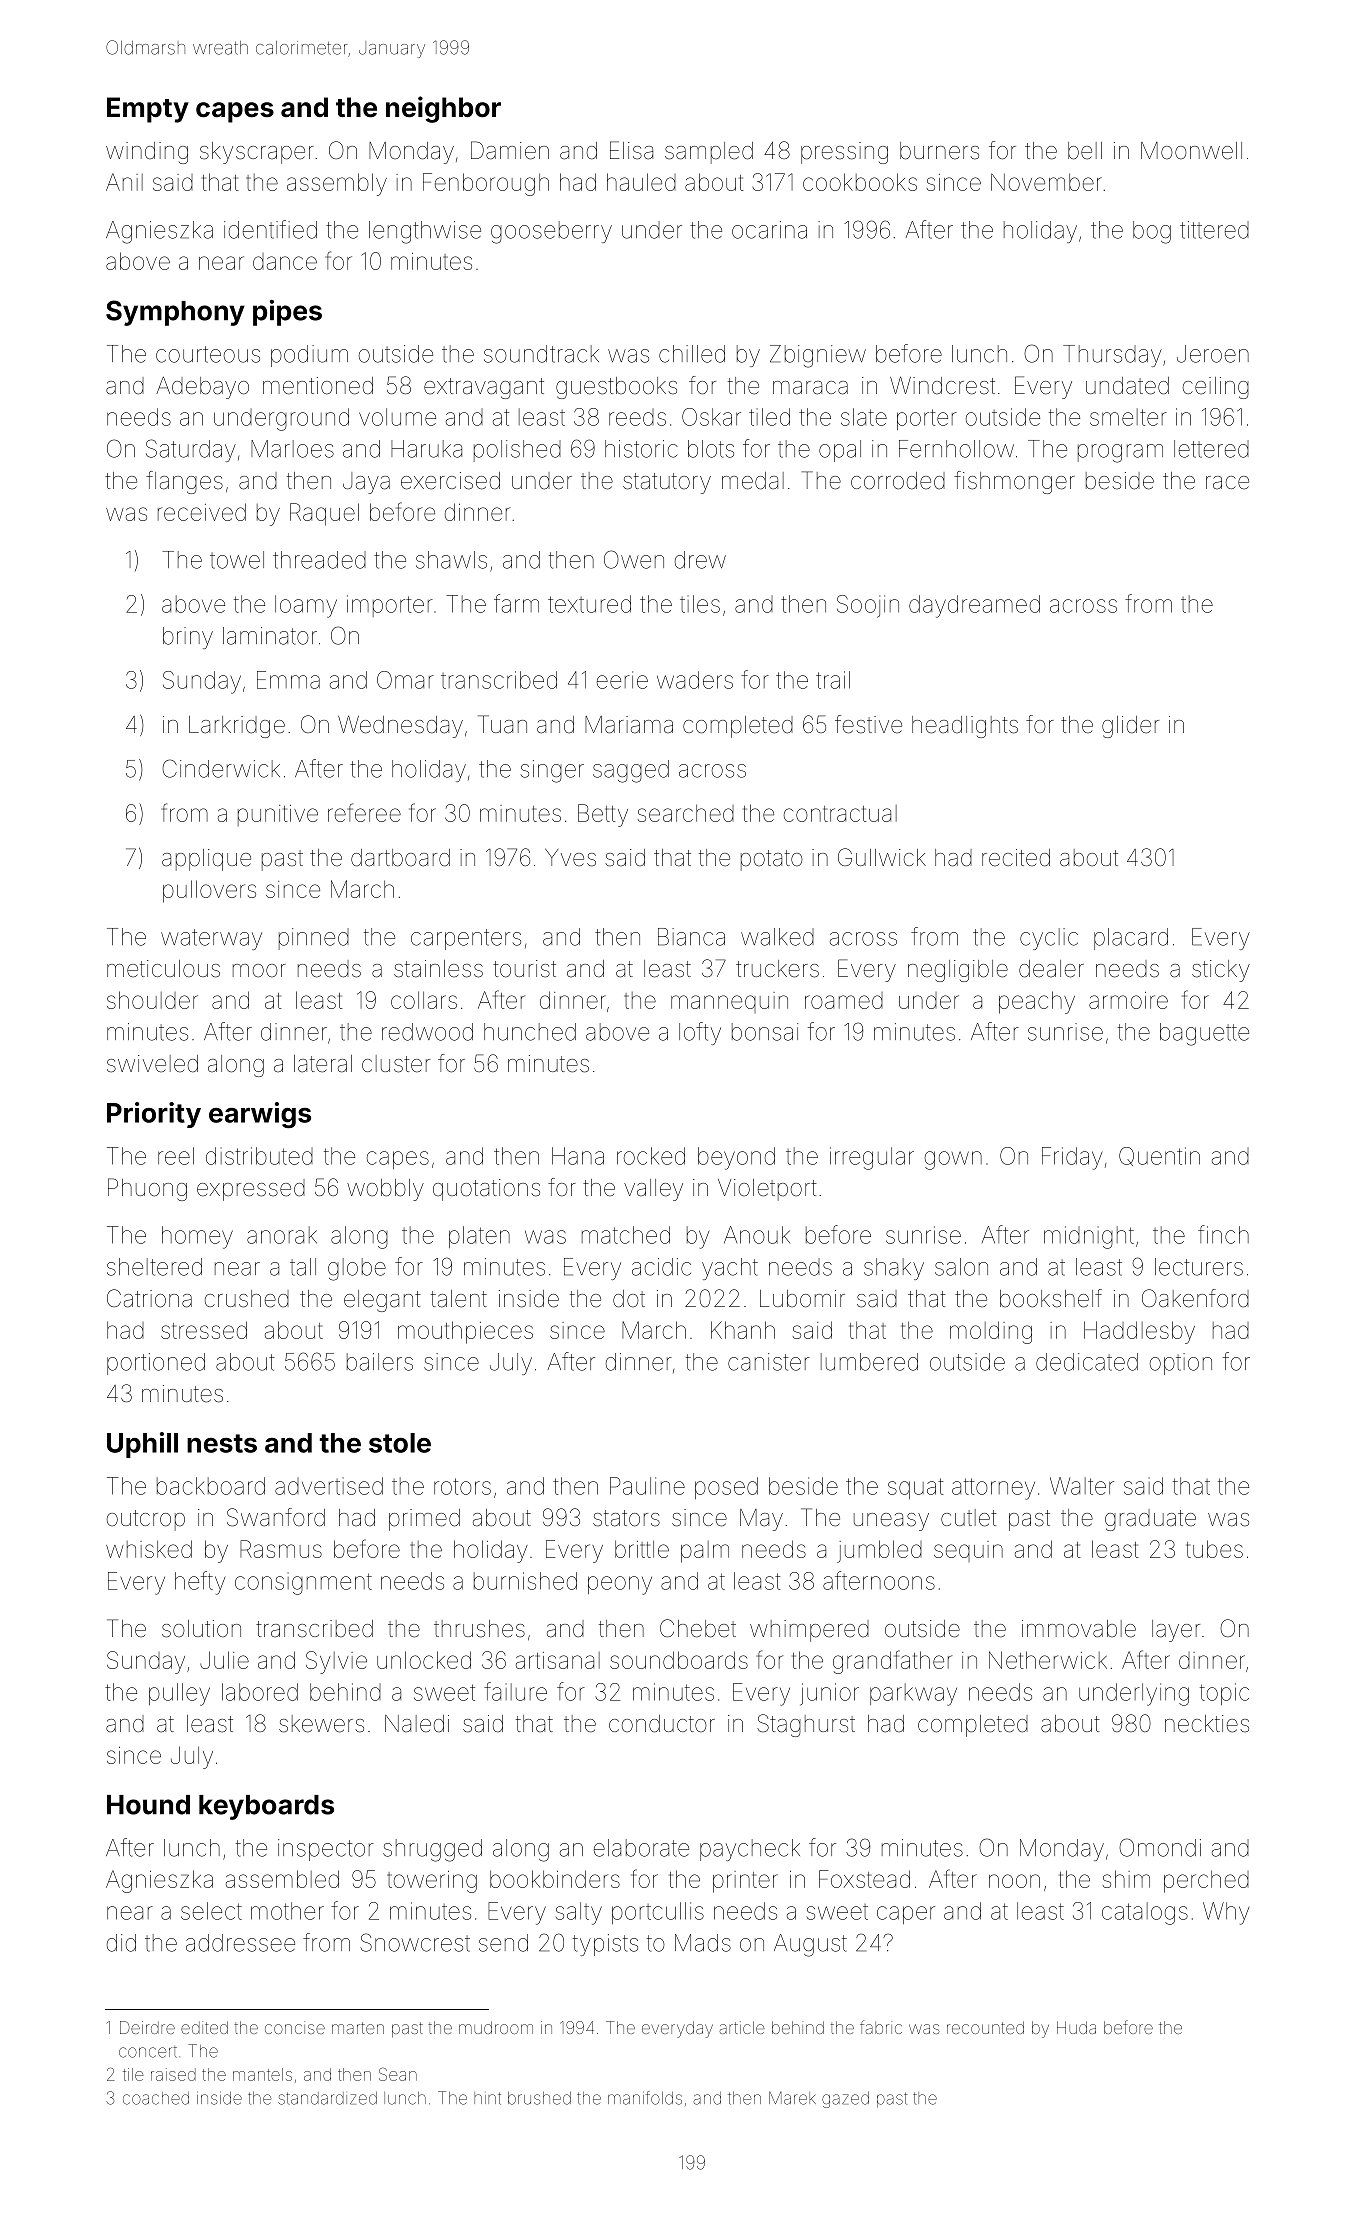 This screenshot has height=2234, width=1356. What do you see at coordinates (502, 724) in the screenshot?
I see `Tuan` at bounding box center [502, 724].
